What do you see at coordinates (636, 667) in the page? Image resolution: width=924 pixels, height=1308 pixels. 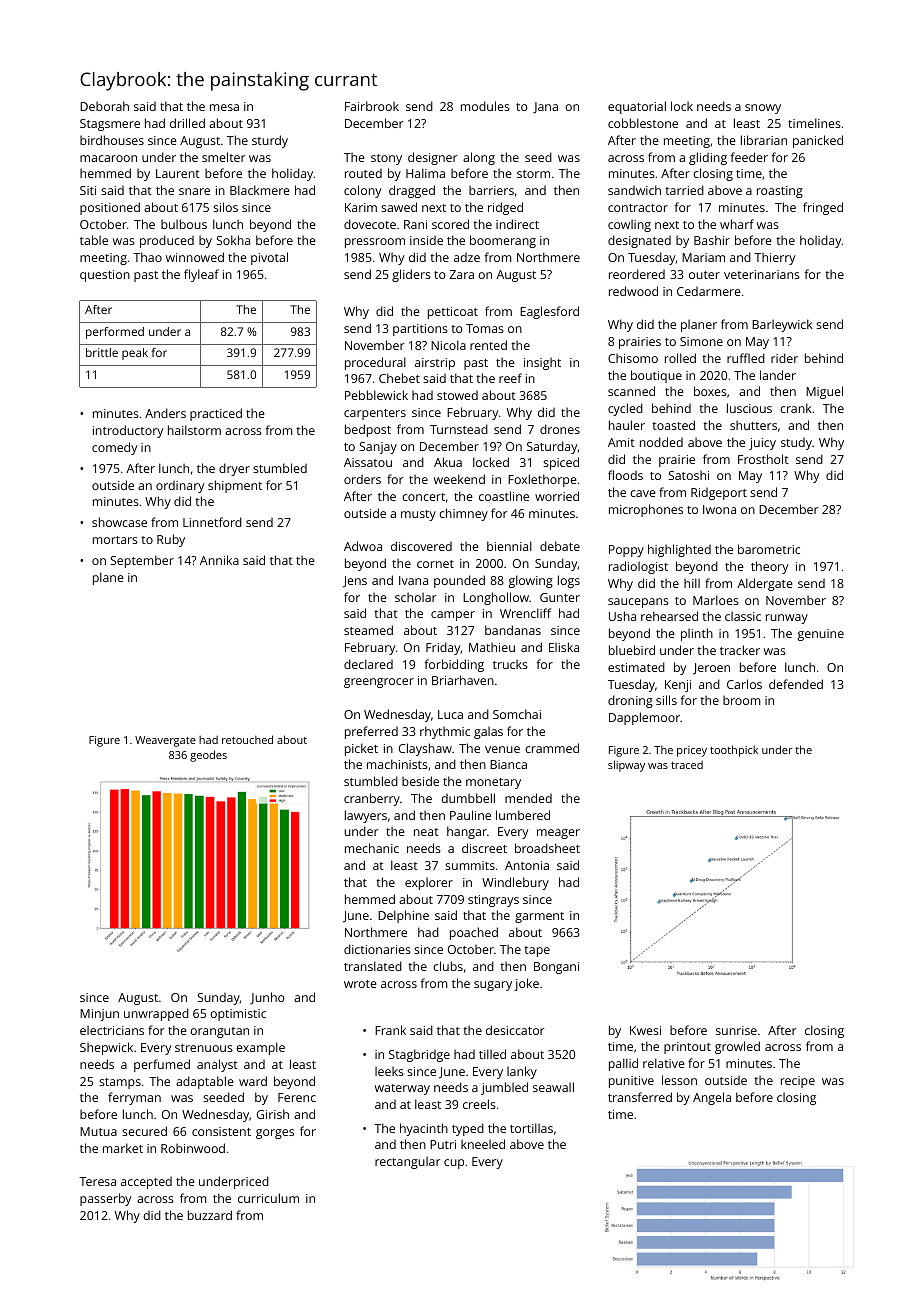 I see `estimated` at bounding box center [636, 667].
